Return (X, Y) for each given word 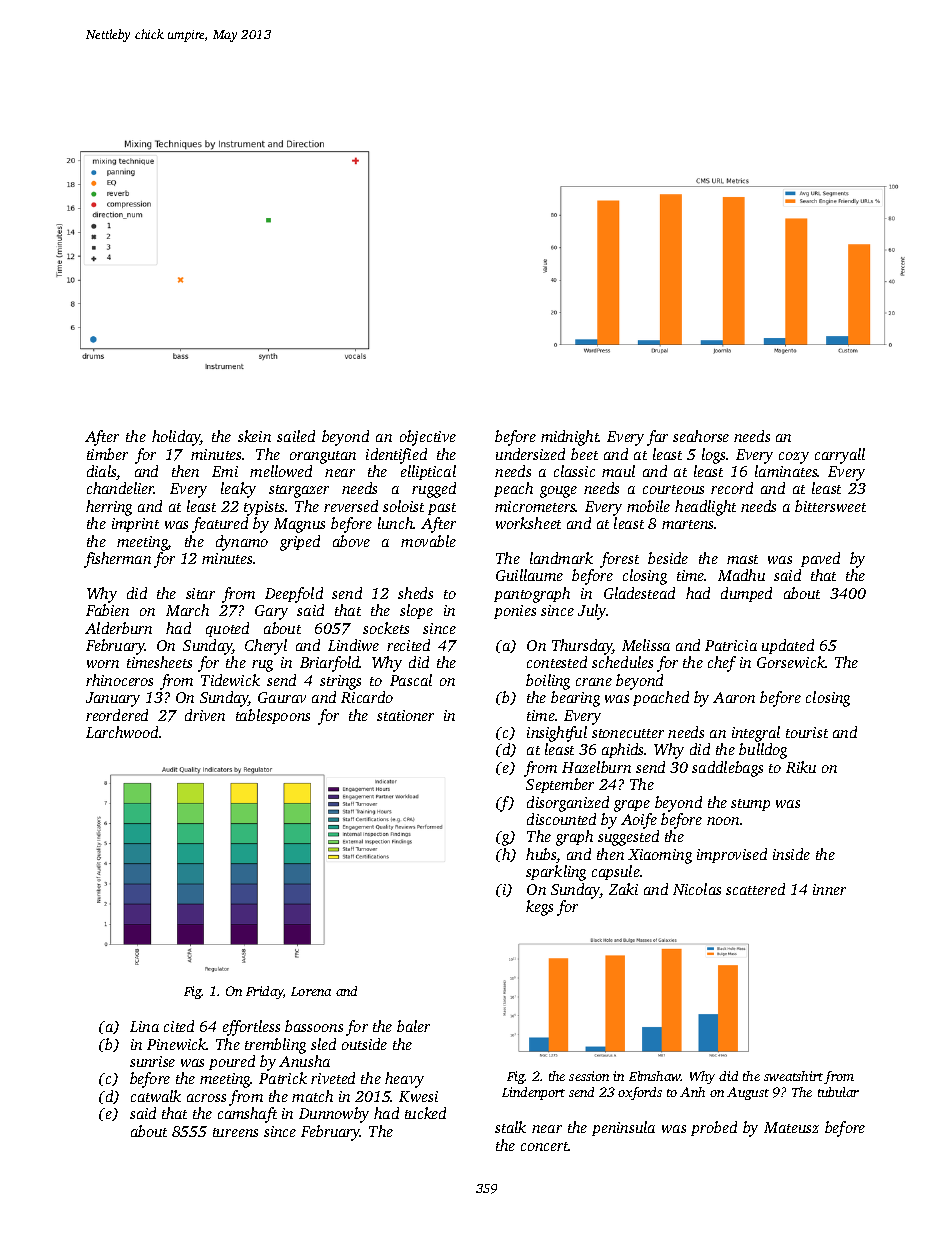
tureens (235, 1132)
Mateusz (791, 1127)
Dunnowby (334, 1115)
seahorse (701, 436)
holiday (176, 438)
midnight (570, 438)
